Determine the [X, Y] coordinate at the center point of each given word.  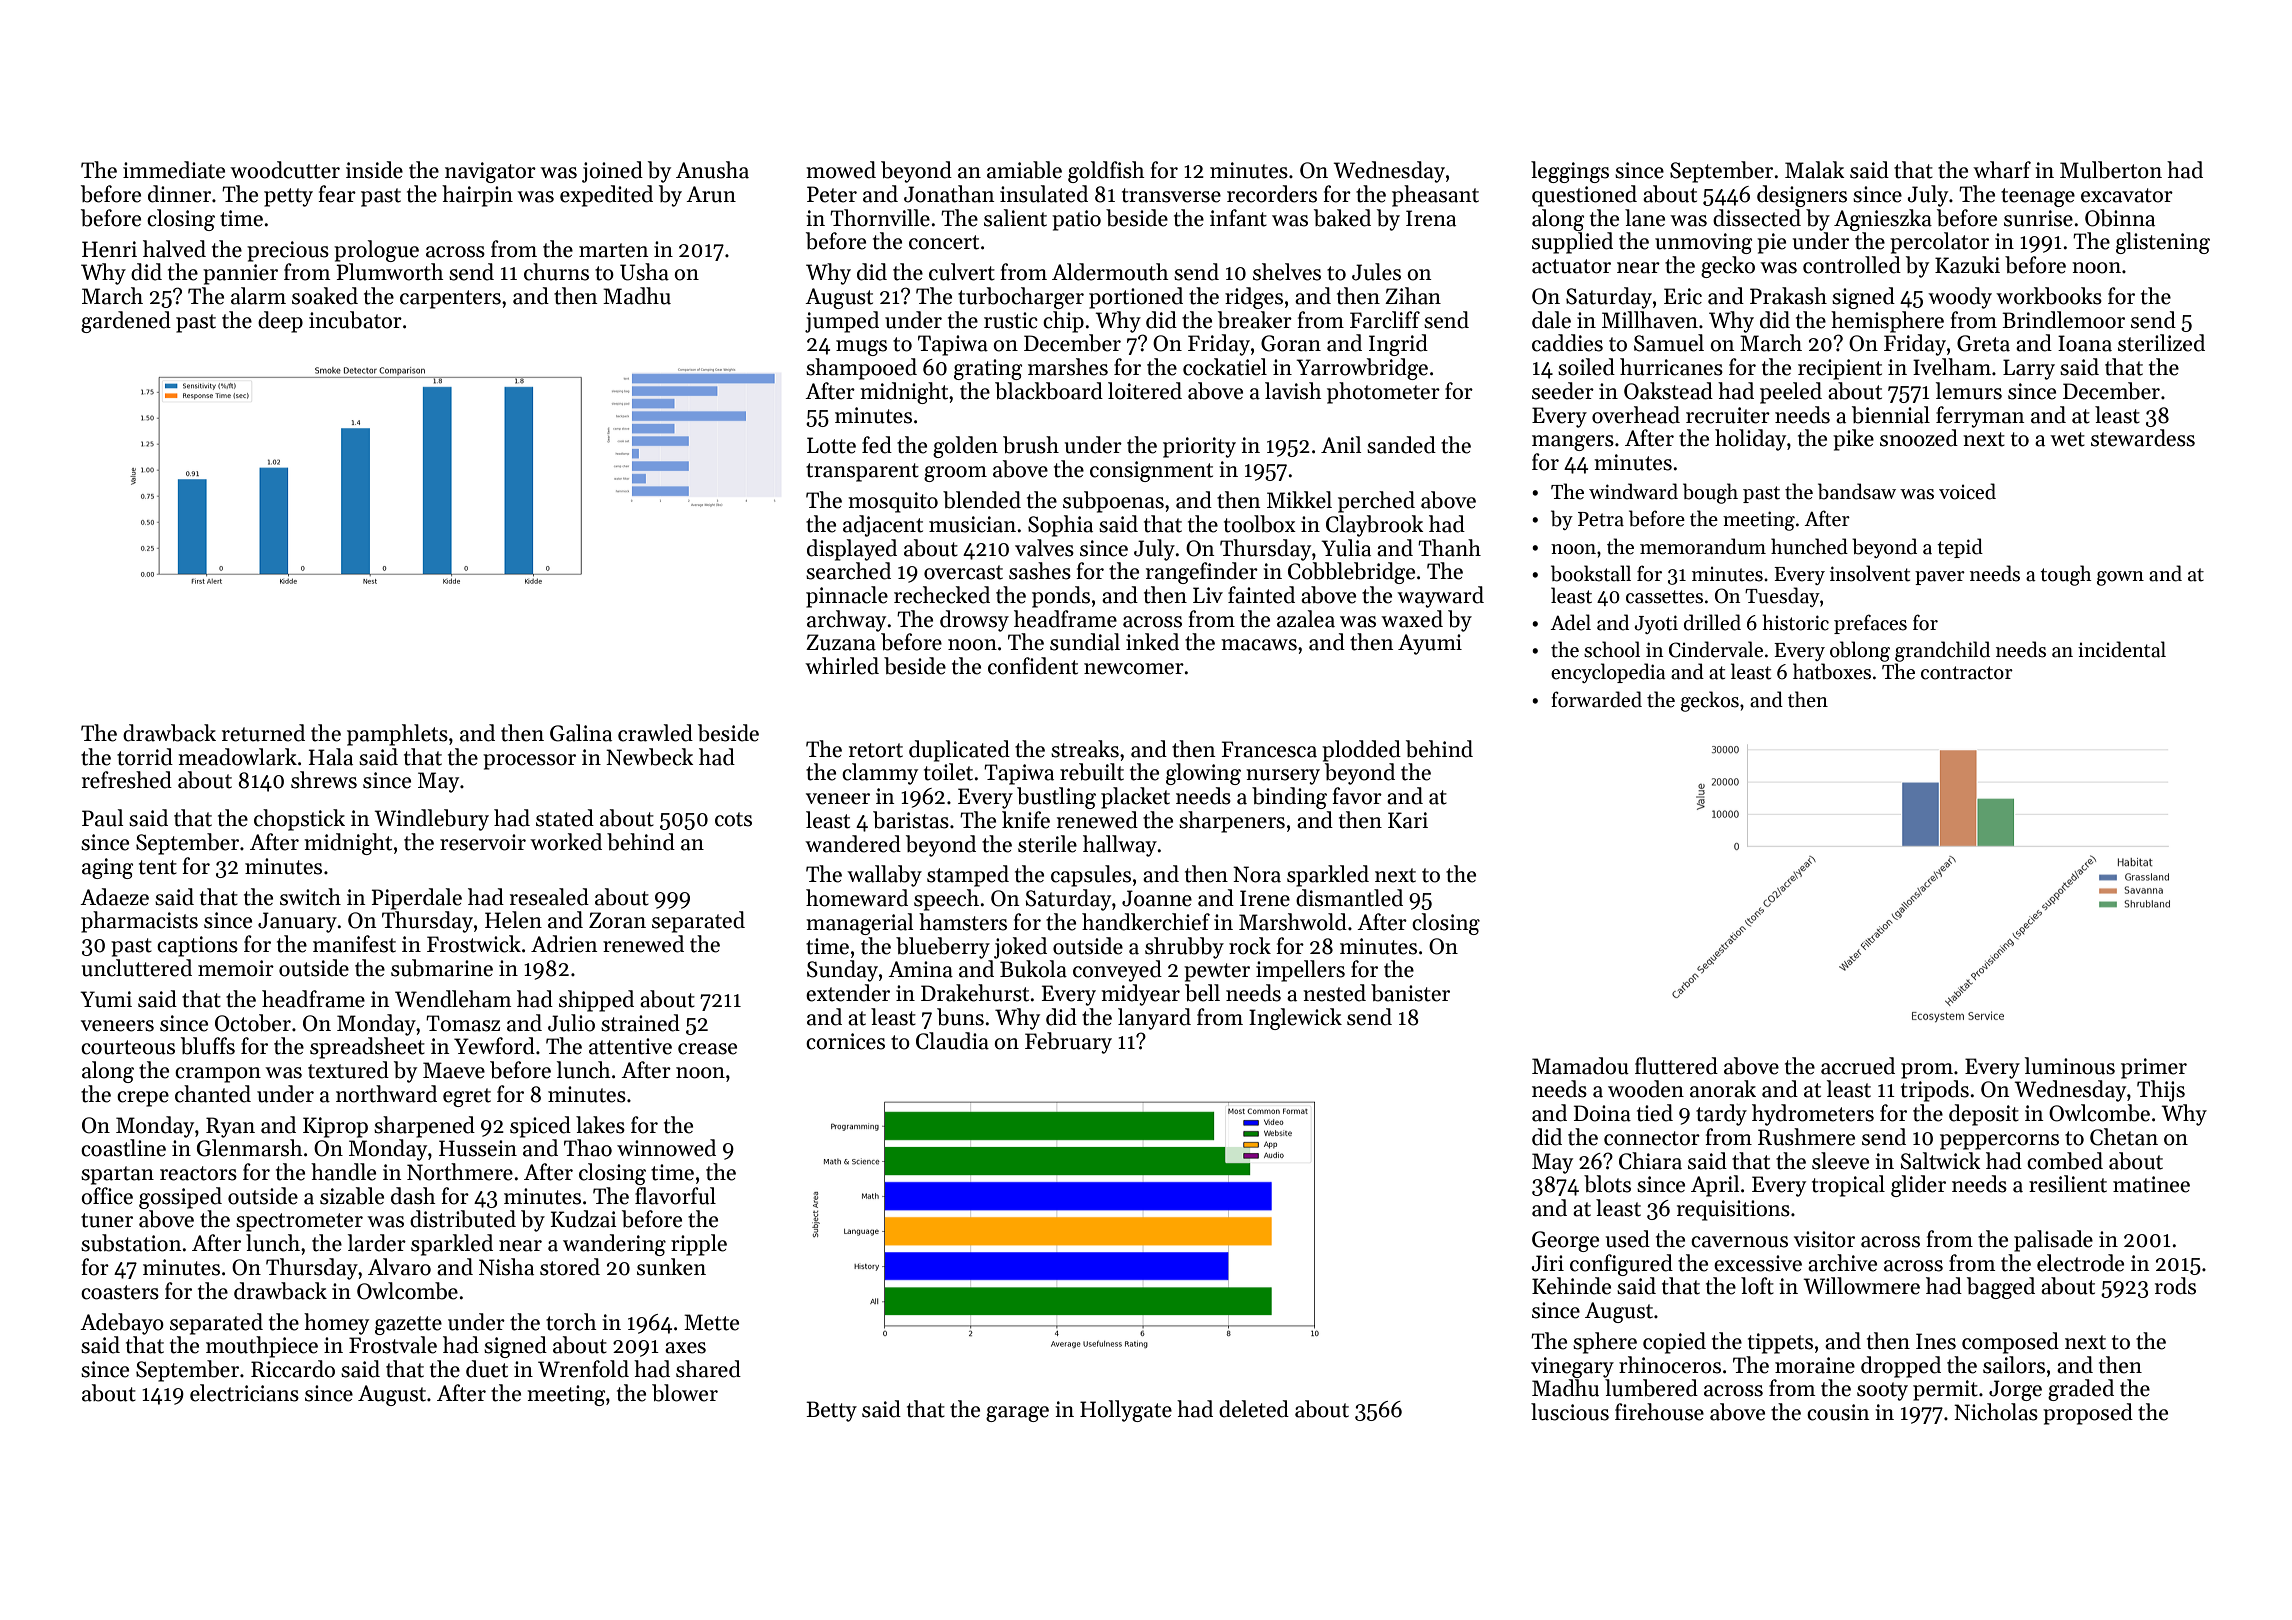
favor [1357, 796]
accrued [1858, 1066]
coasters [120, 1292]
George [1565, 1241]
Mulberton [2111, 170]
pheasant [1435, 196]
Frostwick [474, 944]
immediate [174, 170]
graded [2081, 1390]
